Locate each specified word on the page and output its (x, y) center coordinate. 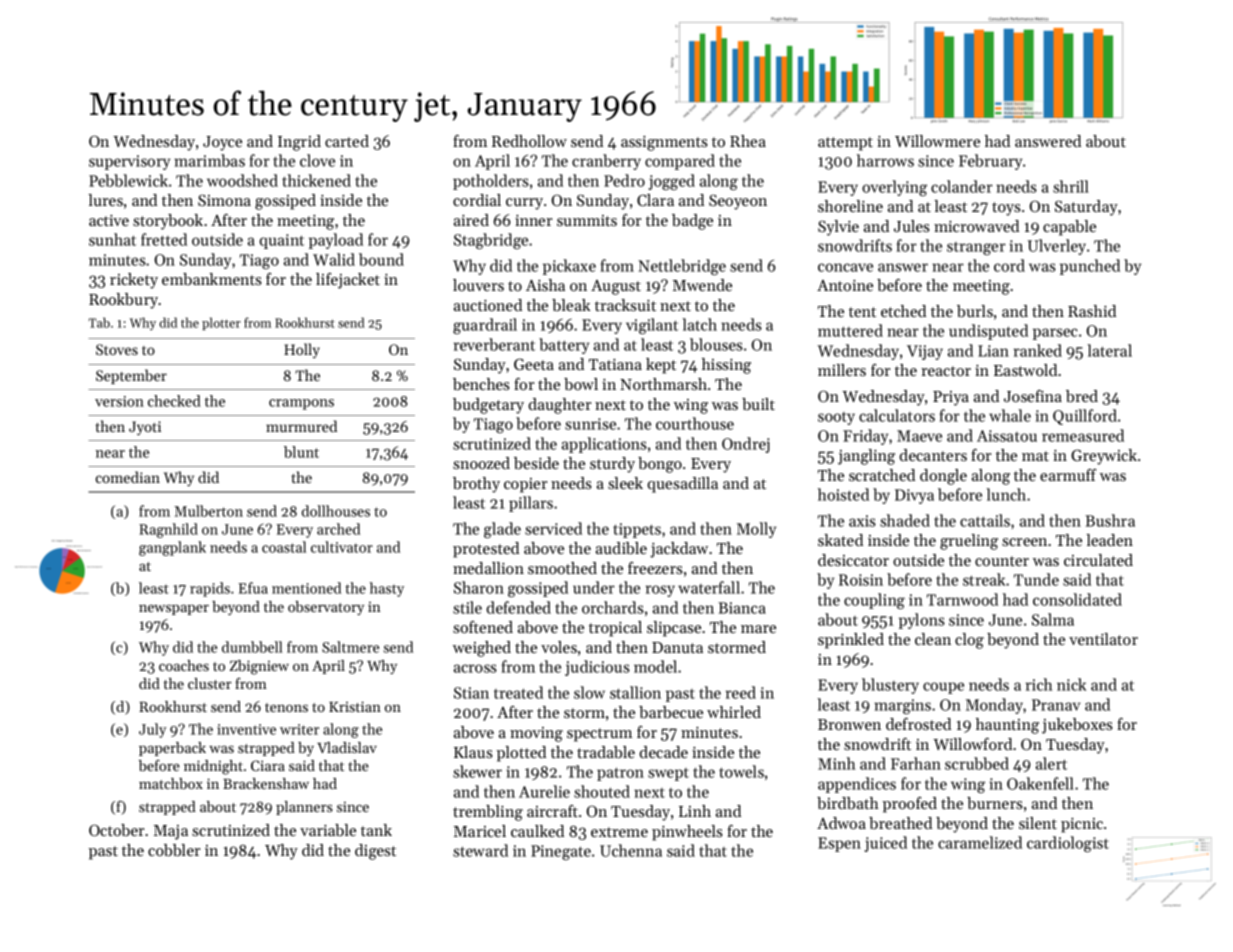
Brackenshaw (266, 783)
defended (518, 607)
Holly (302, 350)
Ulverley (1057, 247)
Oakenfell (1040, 783)
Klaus (473, 752)
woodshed (242, 180)
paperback (172, 749)
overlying (894, 188)
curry (524, 204)
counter (1002, 561)
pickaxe (569, 267)
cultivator (342, 547)
